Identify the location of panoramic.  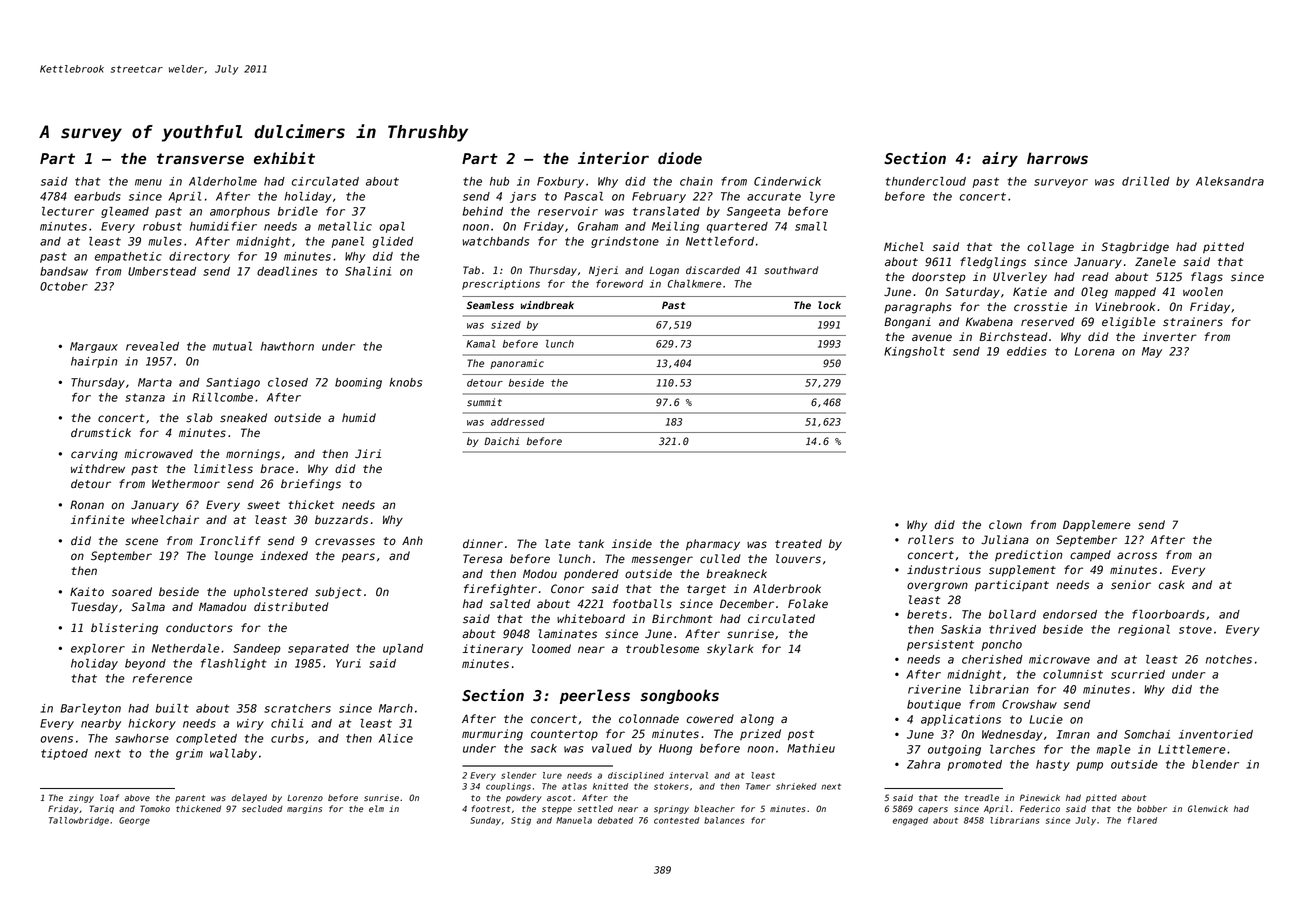
(517, 364).
